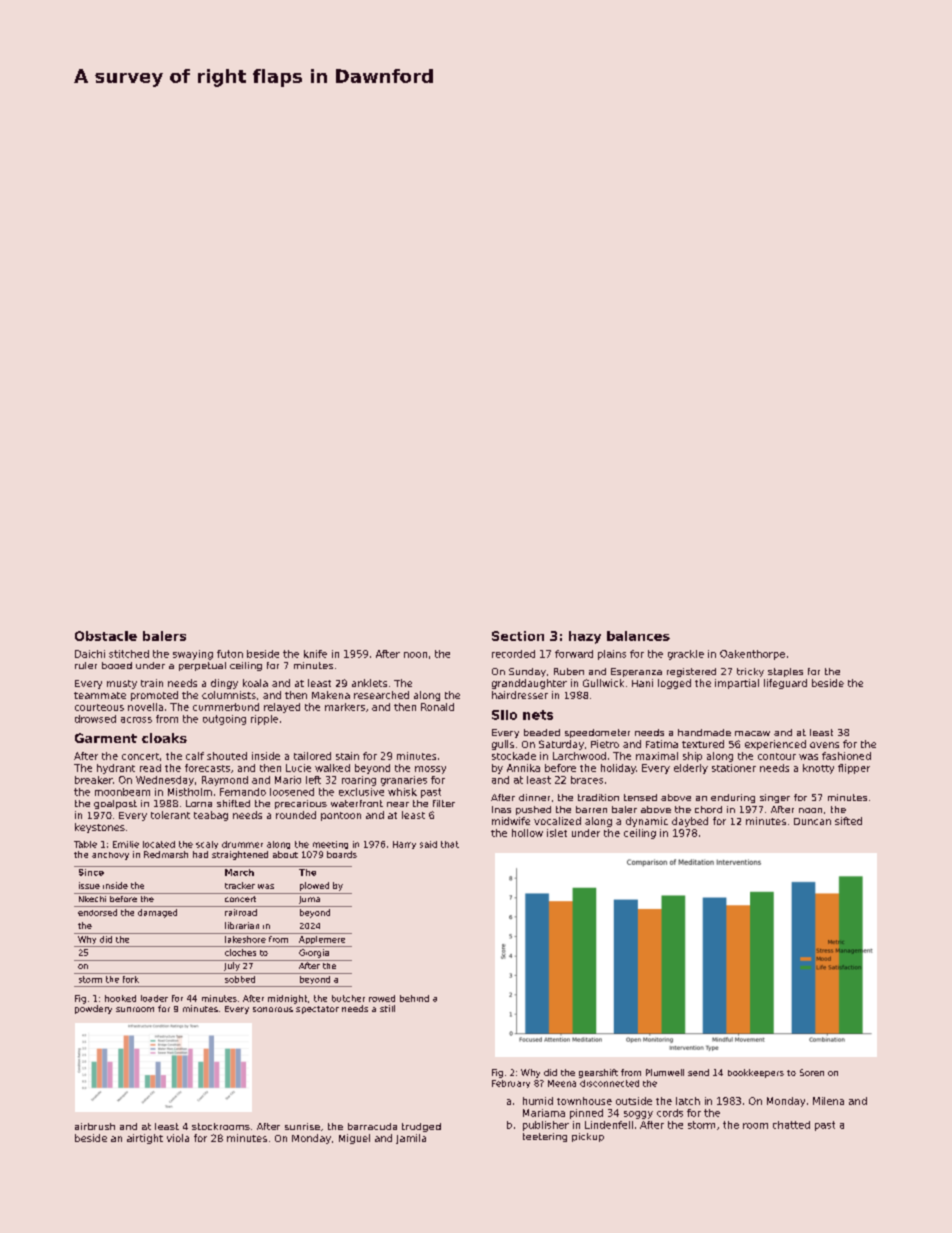 This page has height=1233, width=952. What do you see at coordinates (129, 654) in the page?
I see `stitched` at bounding box center [129, 654].
